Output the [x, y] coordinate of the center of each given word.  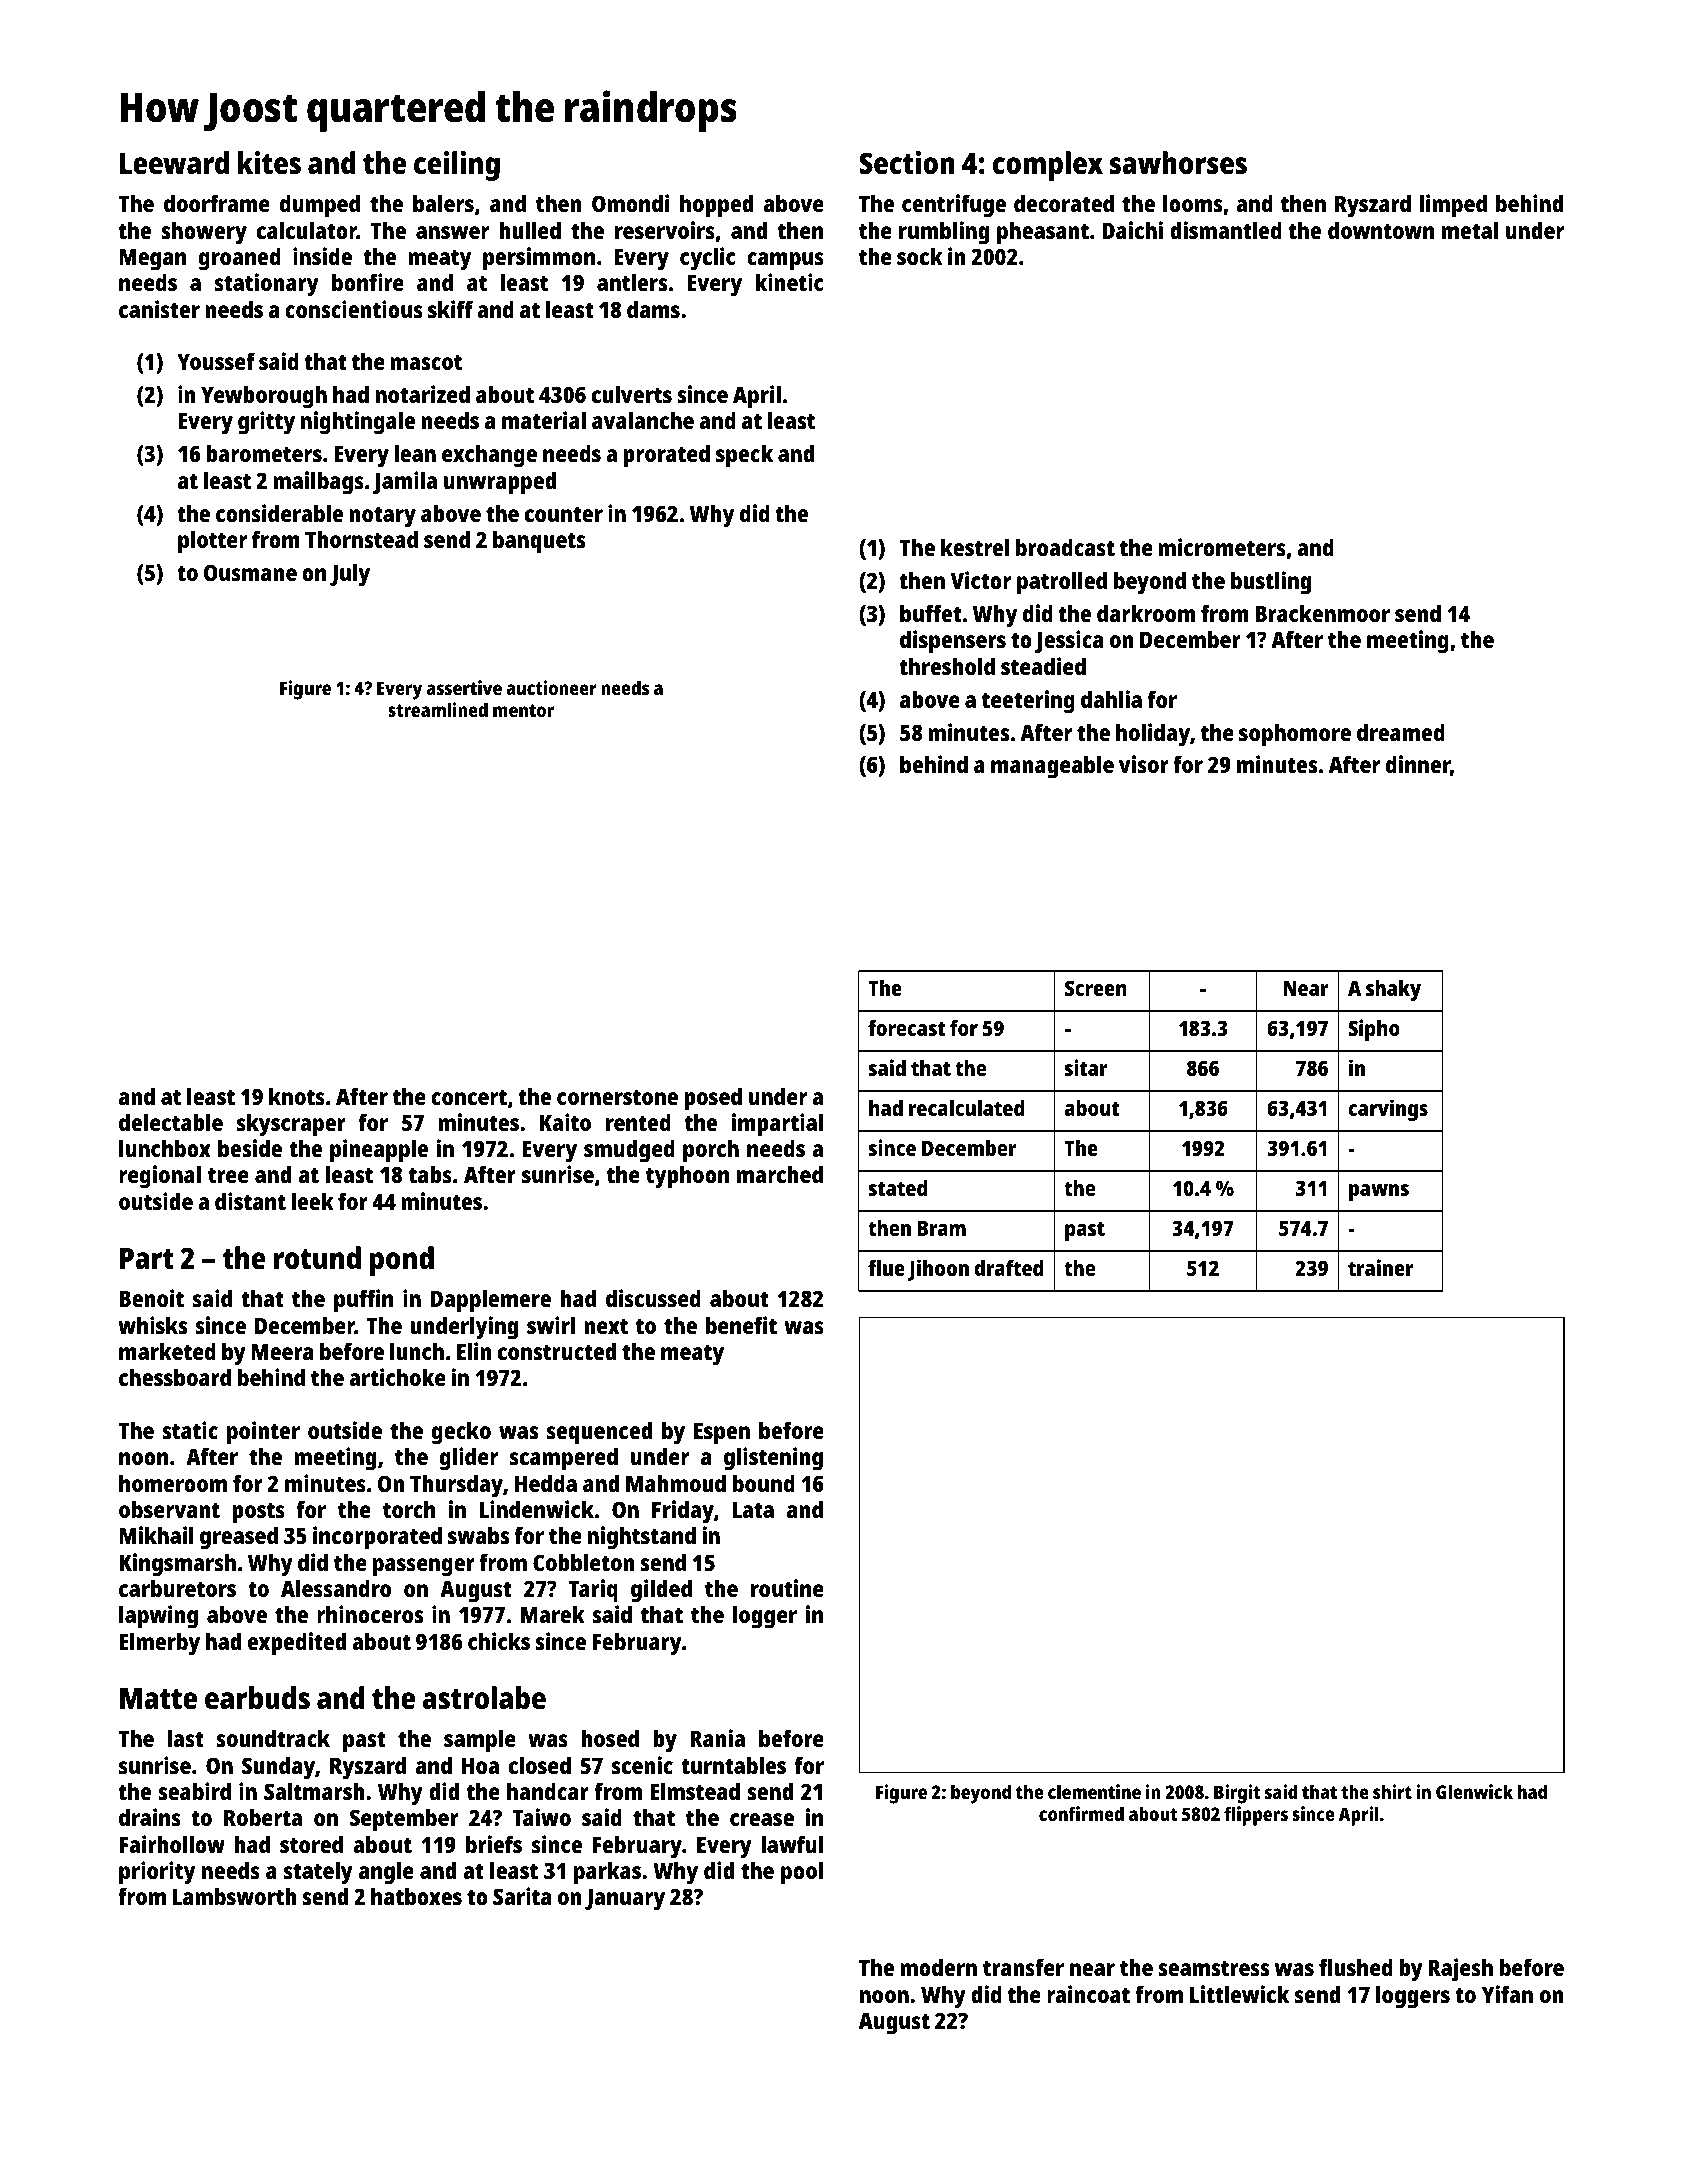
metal [1470, 230]
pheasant [1043, 233]
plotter [212, 542]
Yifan [1507, 1994]
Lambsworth [235, 1896]
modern [938, 1967]
